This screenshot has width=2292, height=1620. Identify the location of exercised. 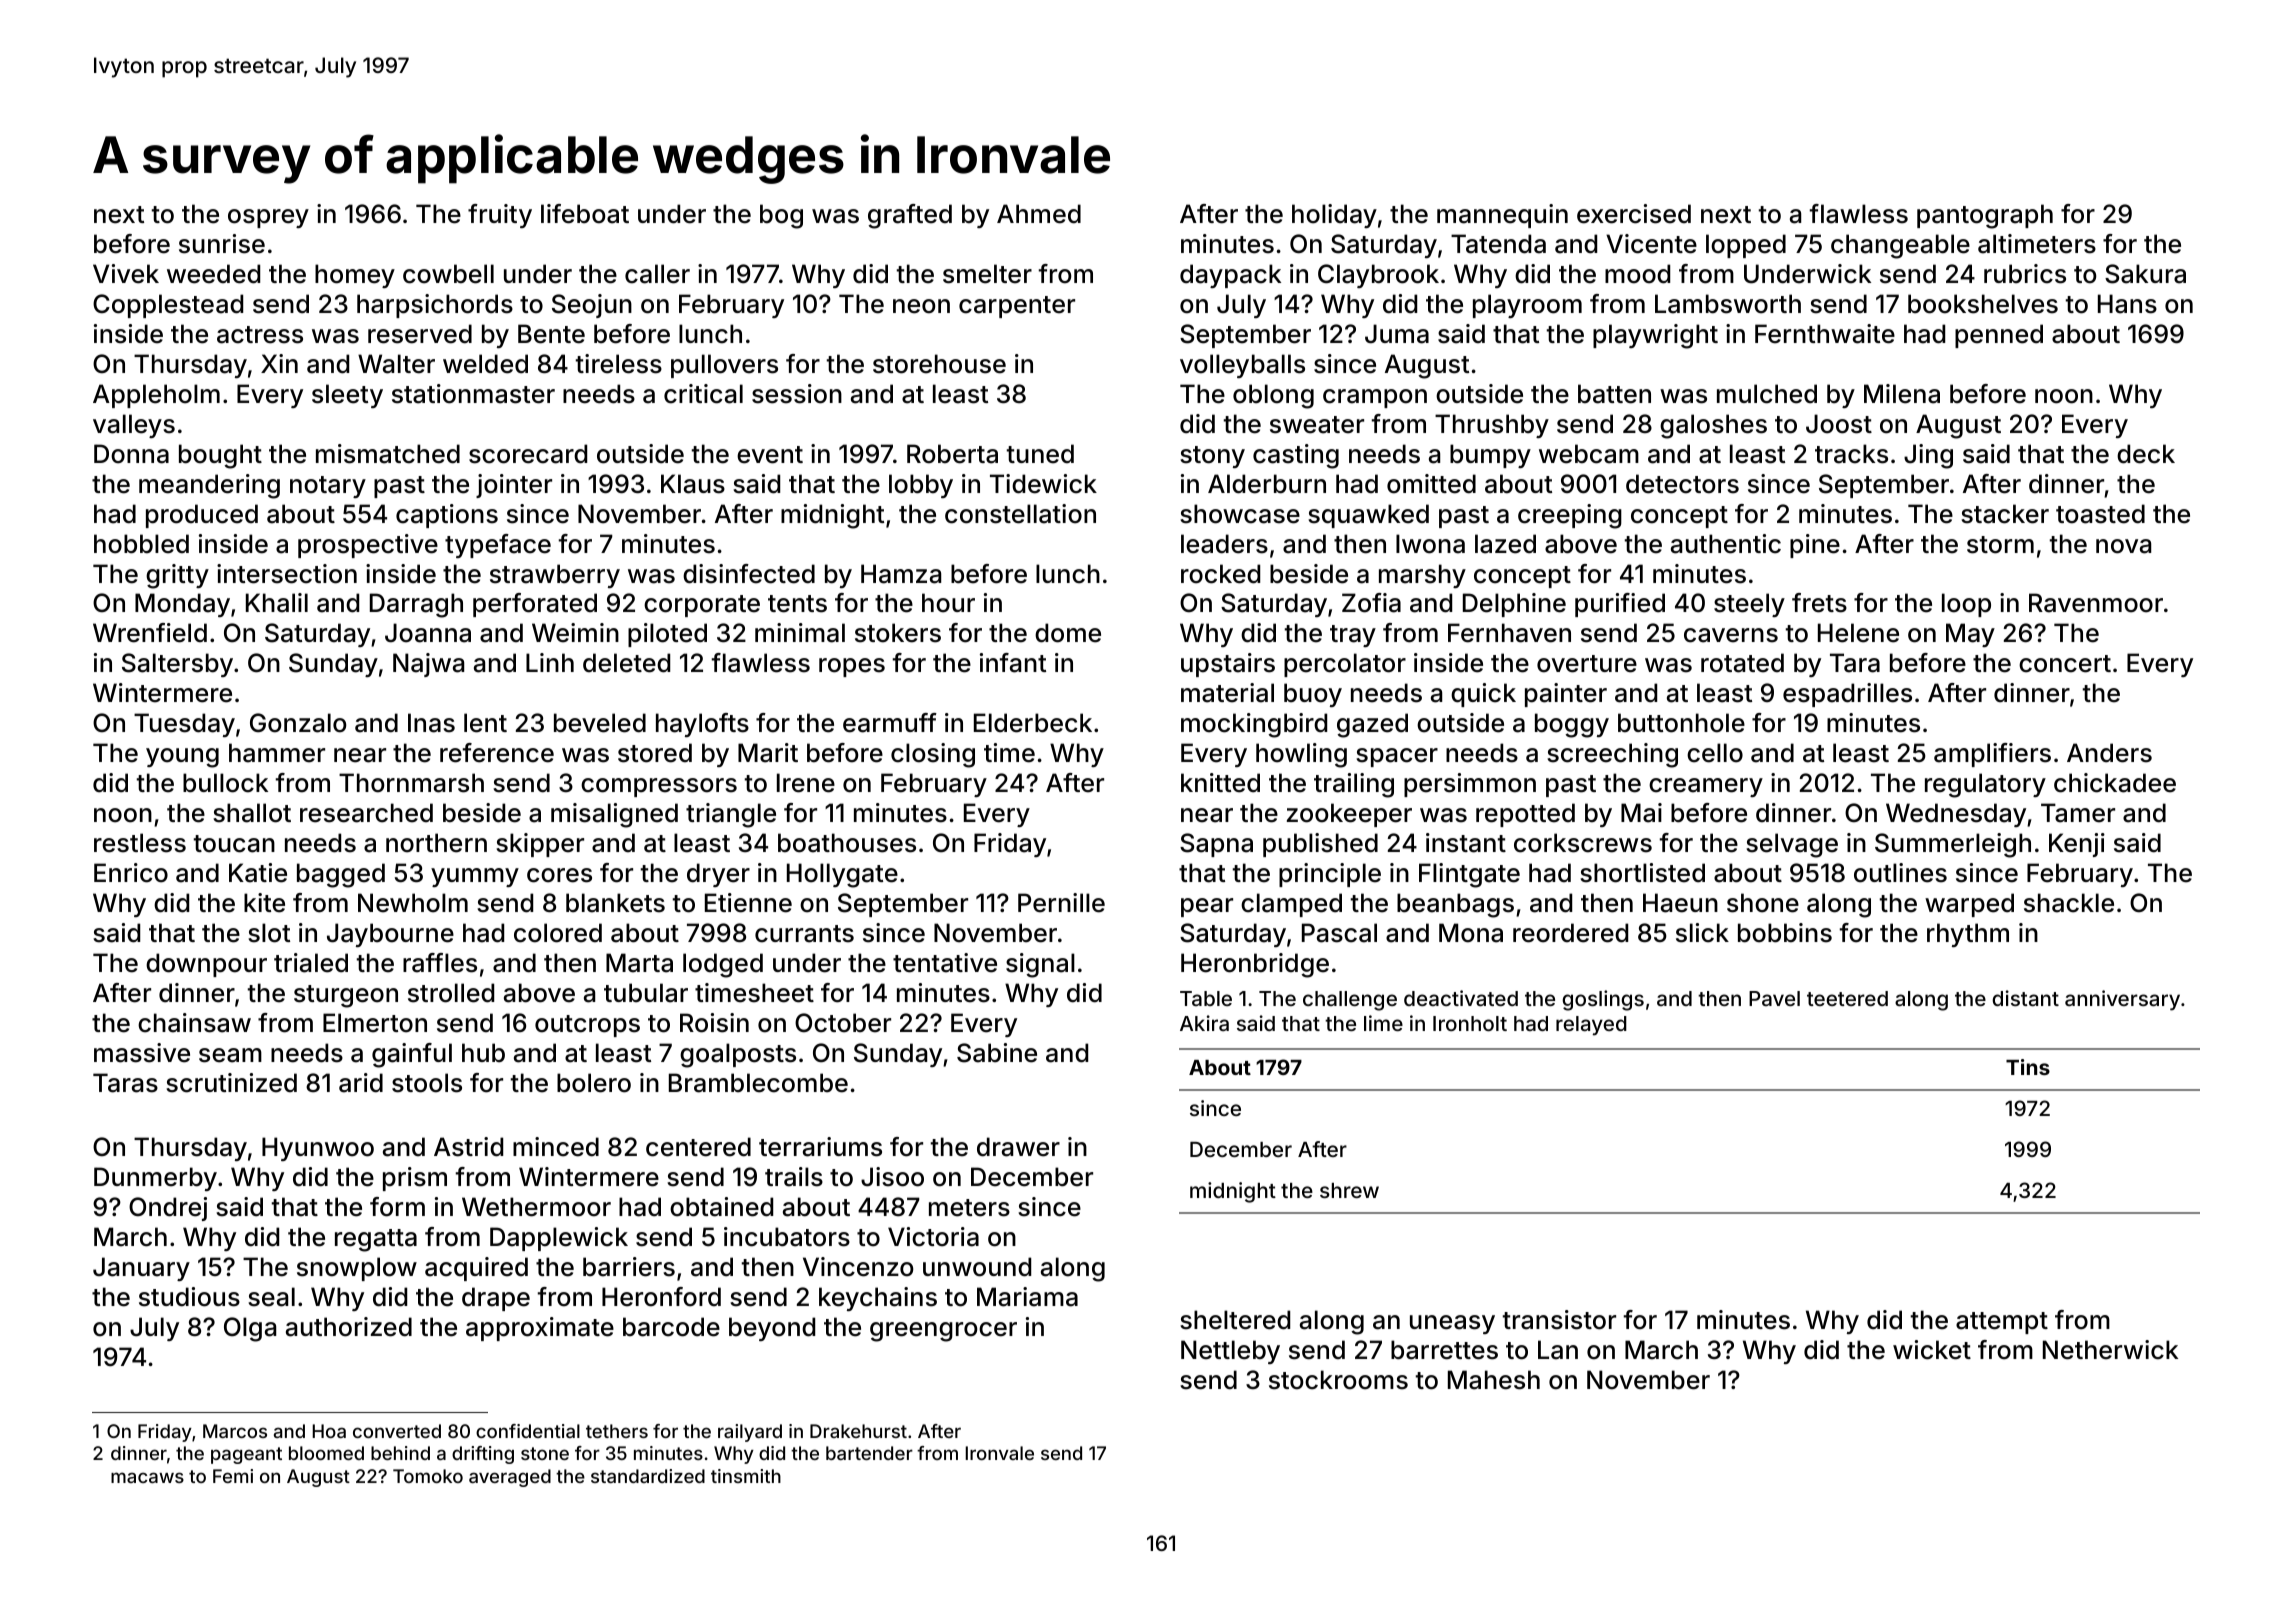
(1634, 214).
